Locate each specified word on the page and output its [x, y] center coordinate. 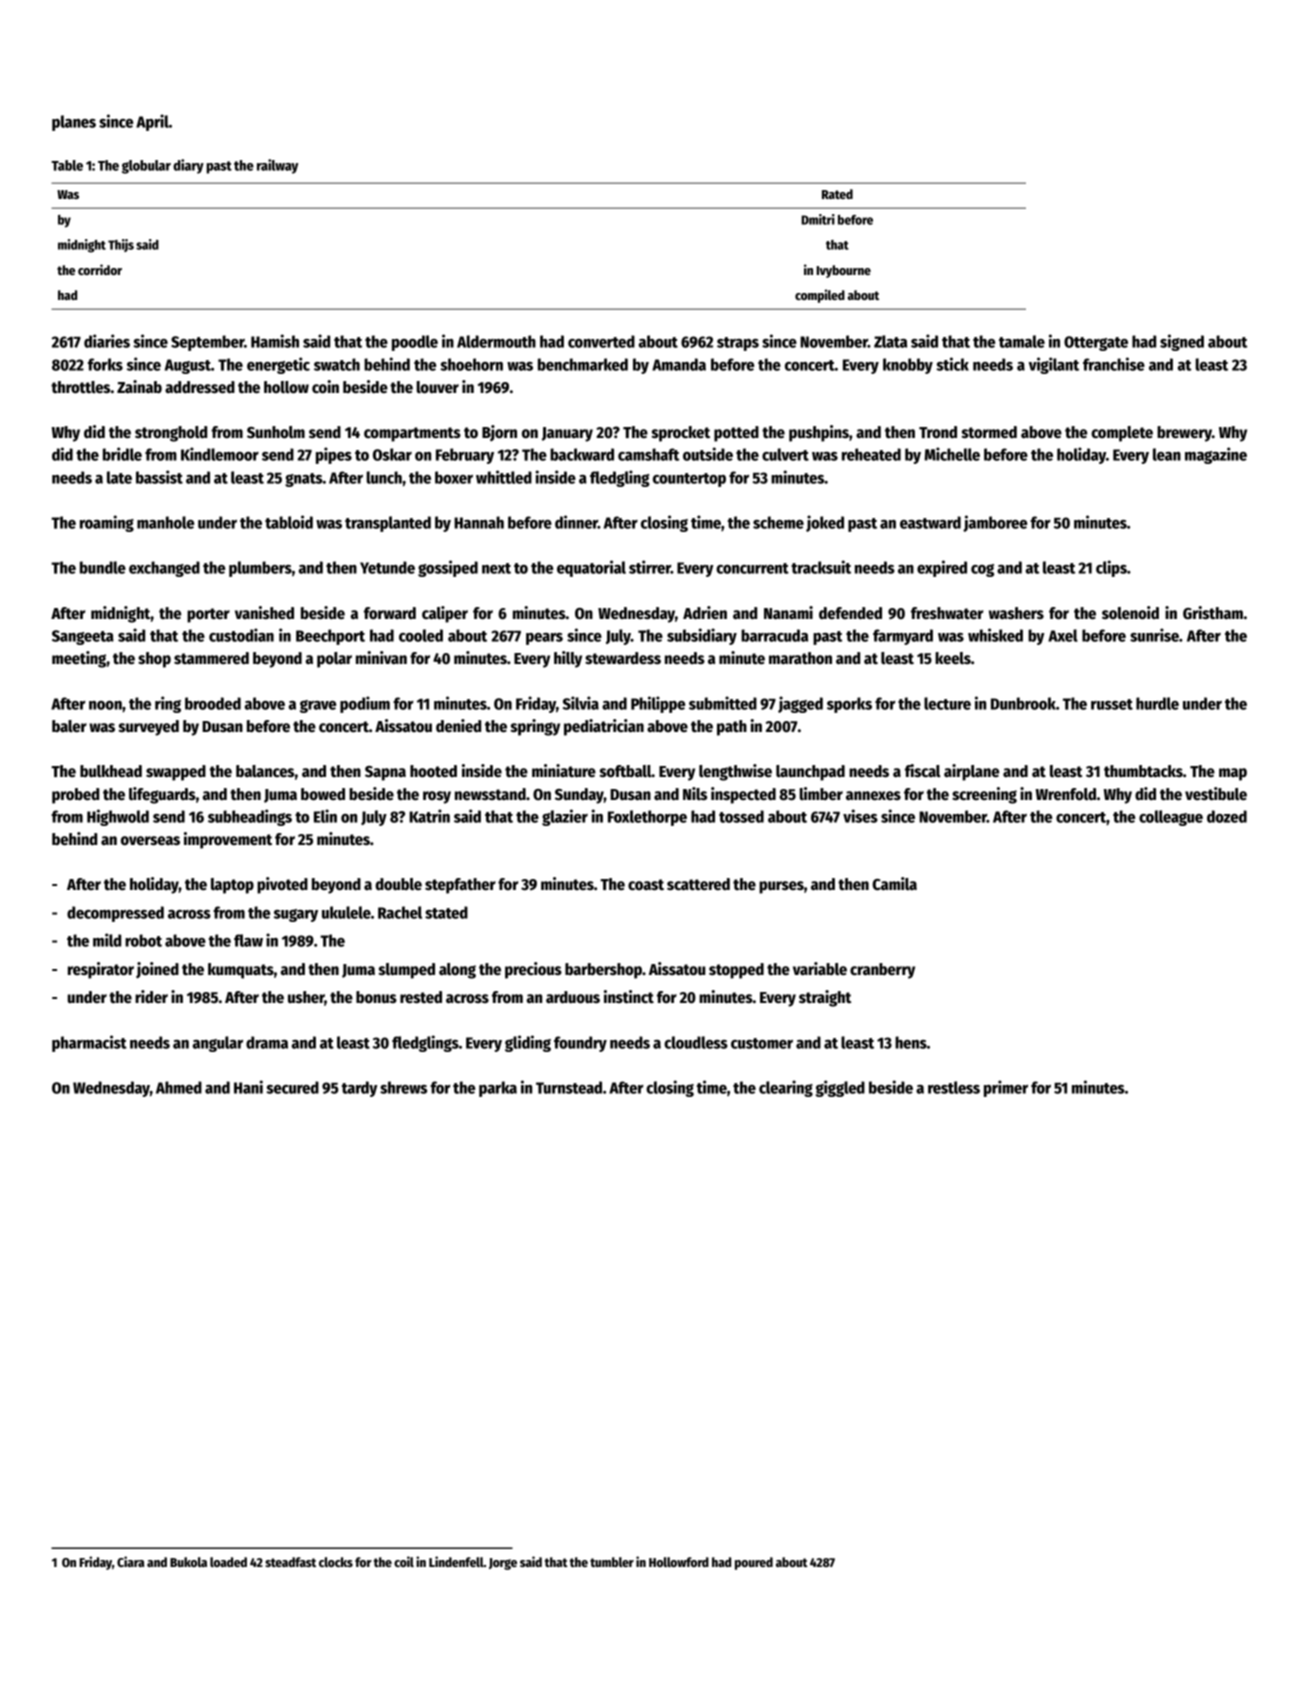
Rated [837, 194]
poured [754, 1563]
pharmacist [89, 1043]
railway [277, 166]
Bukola [188, 1562]
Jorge [503, 1564]
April [152, 122]
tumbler [612, 1562]
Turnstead [569, 1087]
